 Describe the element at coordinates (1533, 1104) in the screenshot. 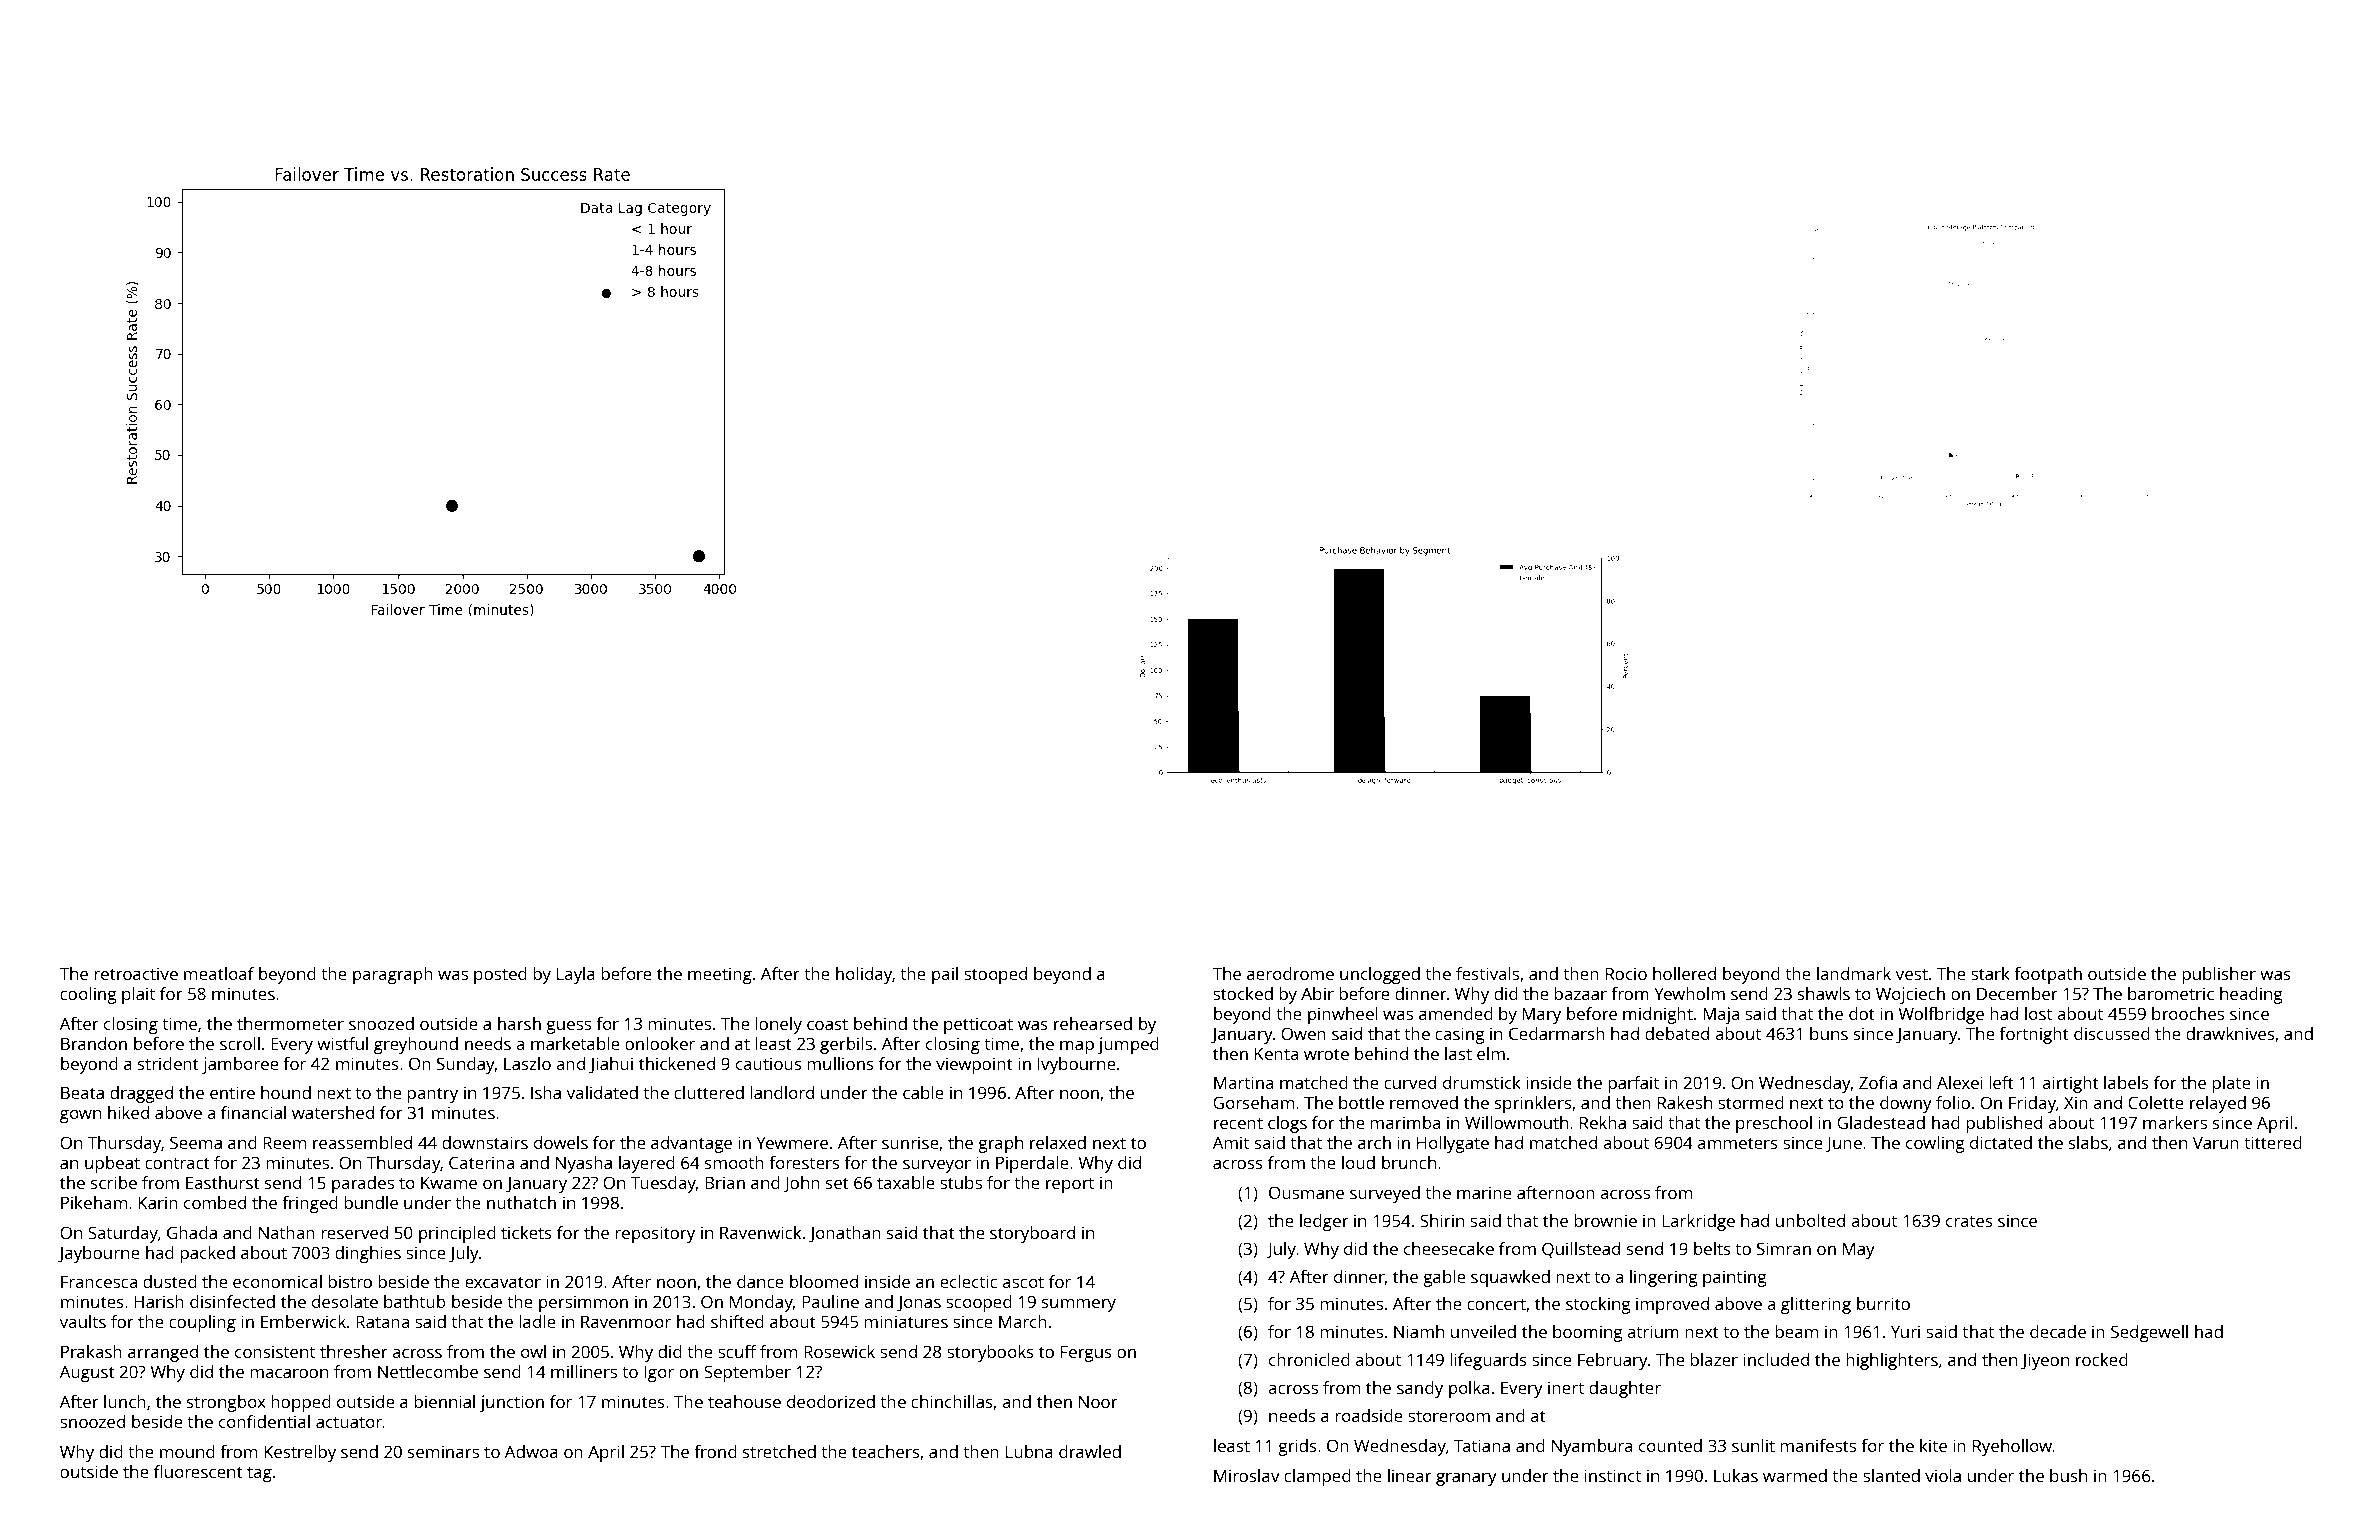

I see `sprinklers` at that location.
